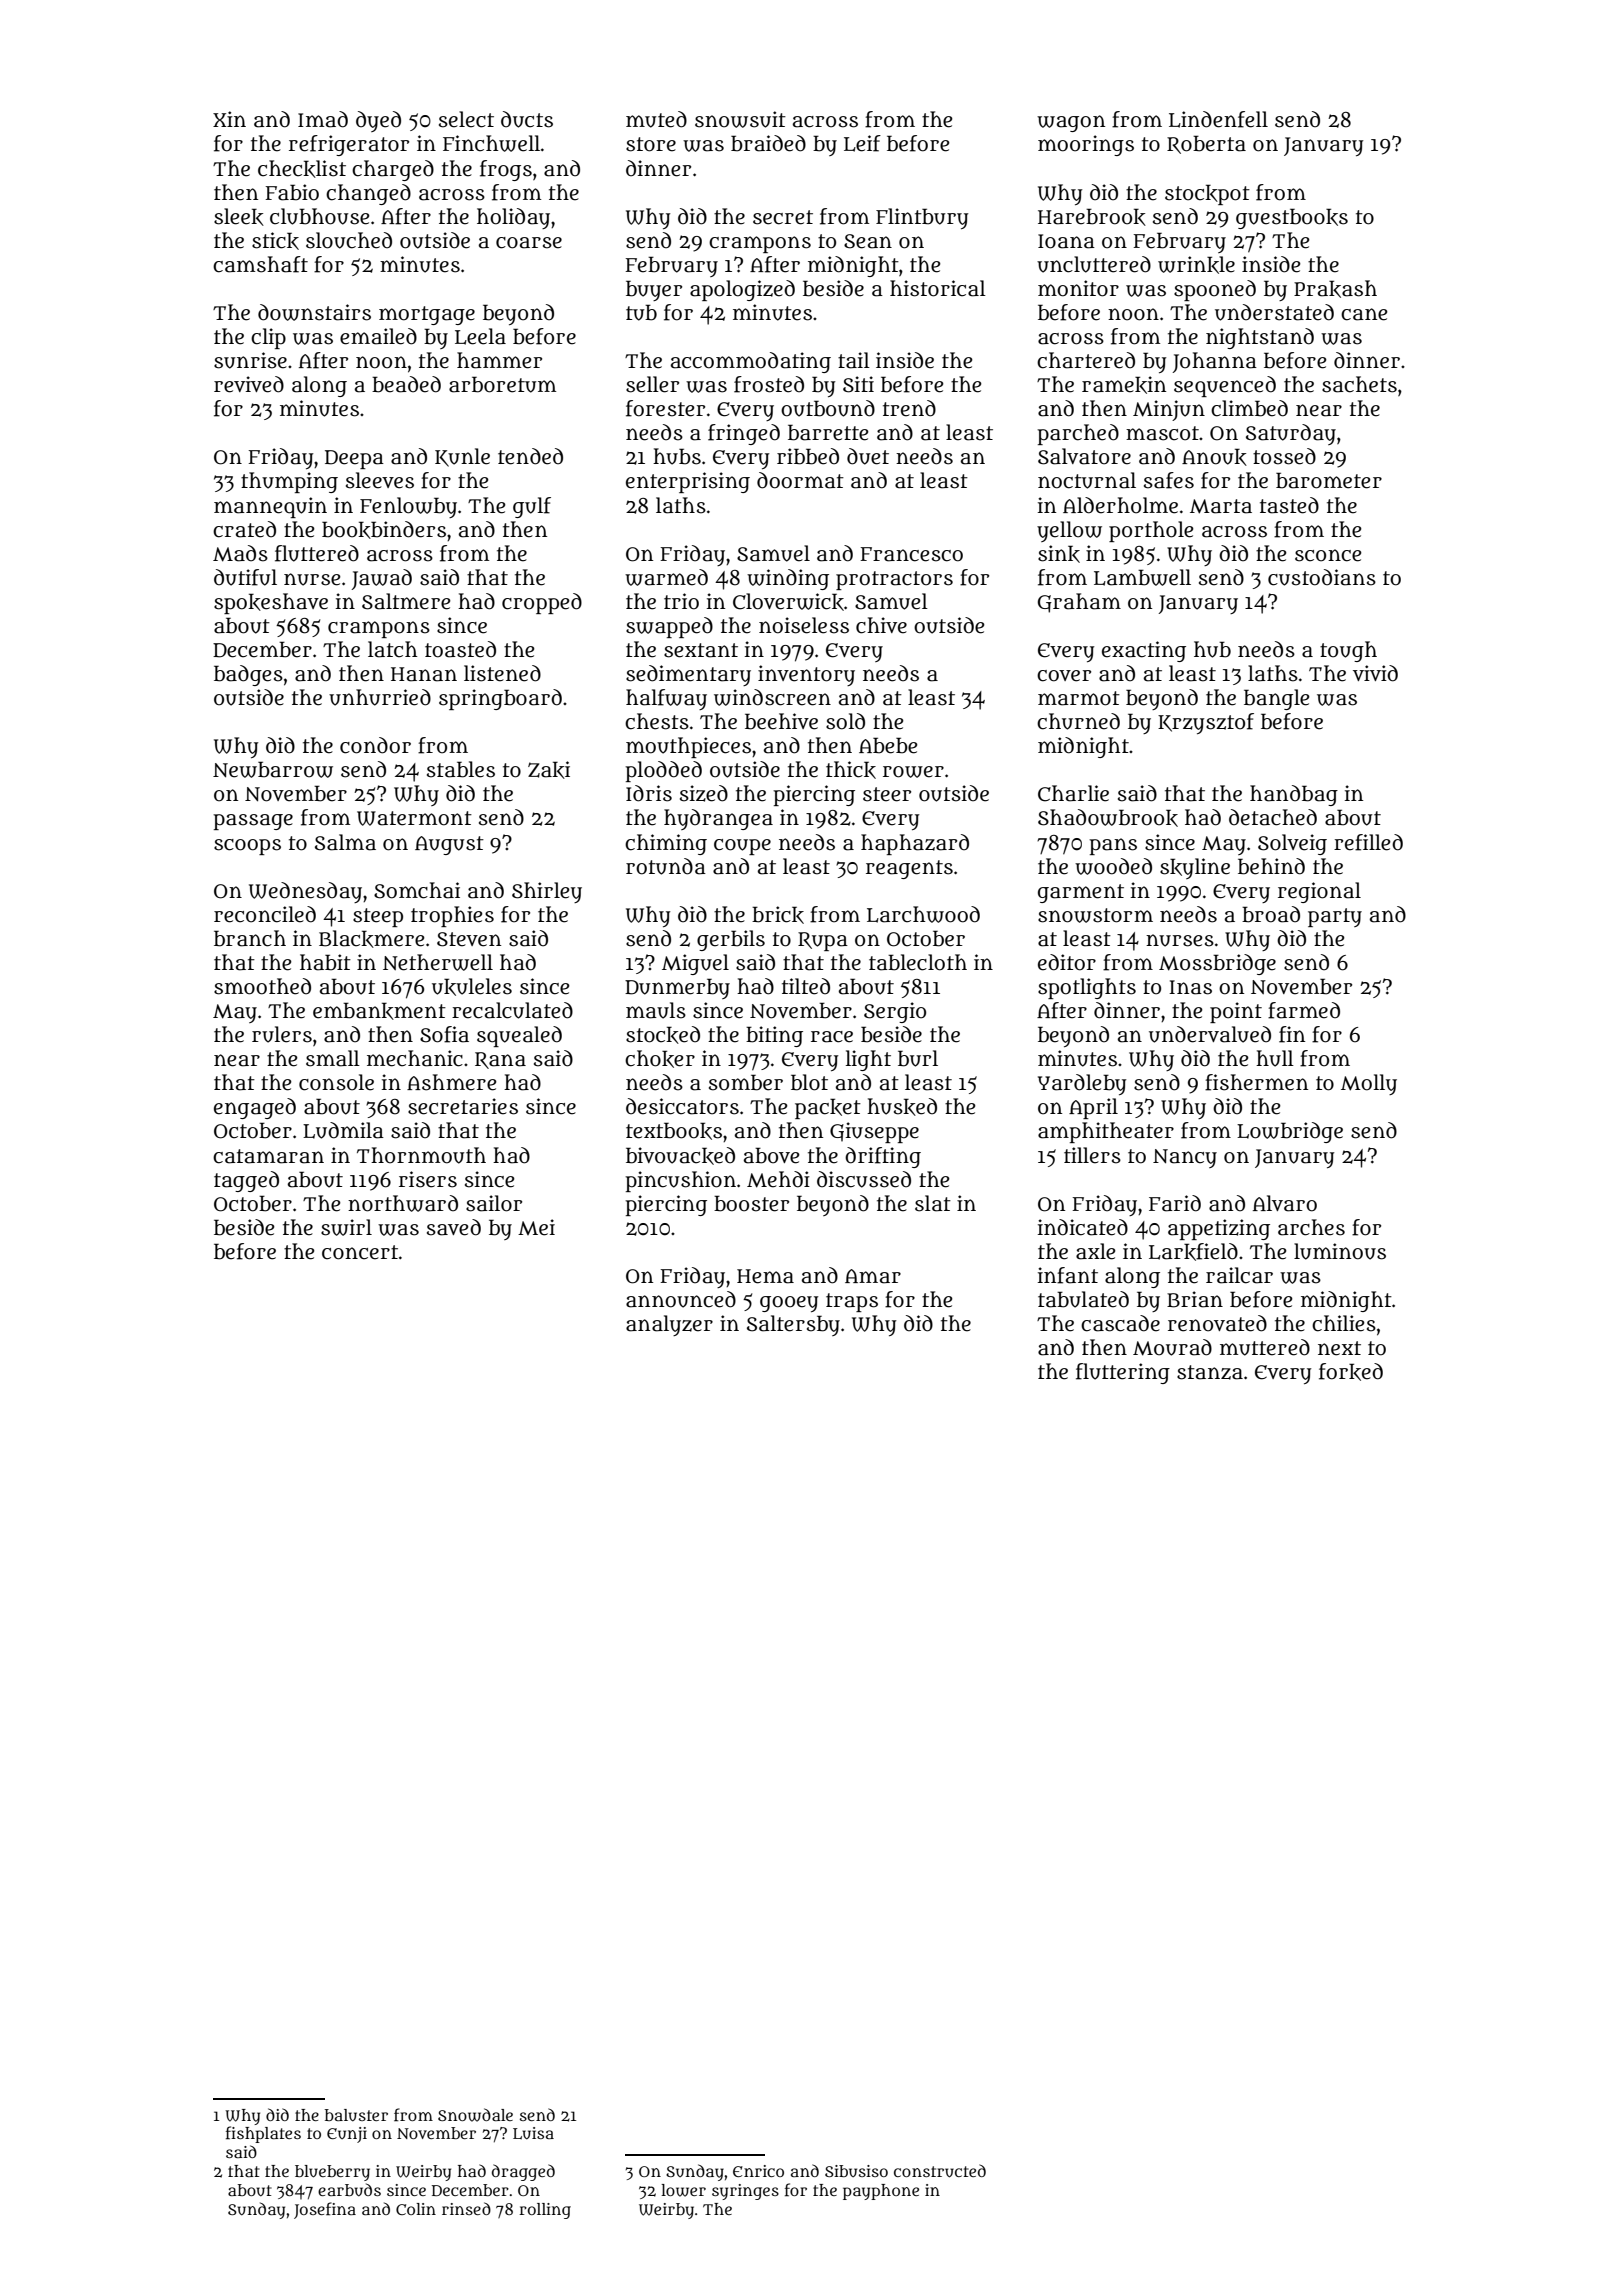 The width and height of the document is (1620, 2292). Describe the element at coordinates (475, 2115) in the document. I see `Snowdale` at that location.
